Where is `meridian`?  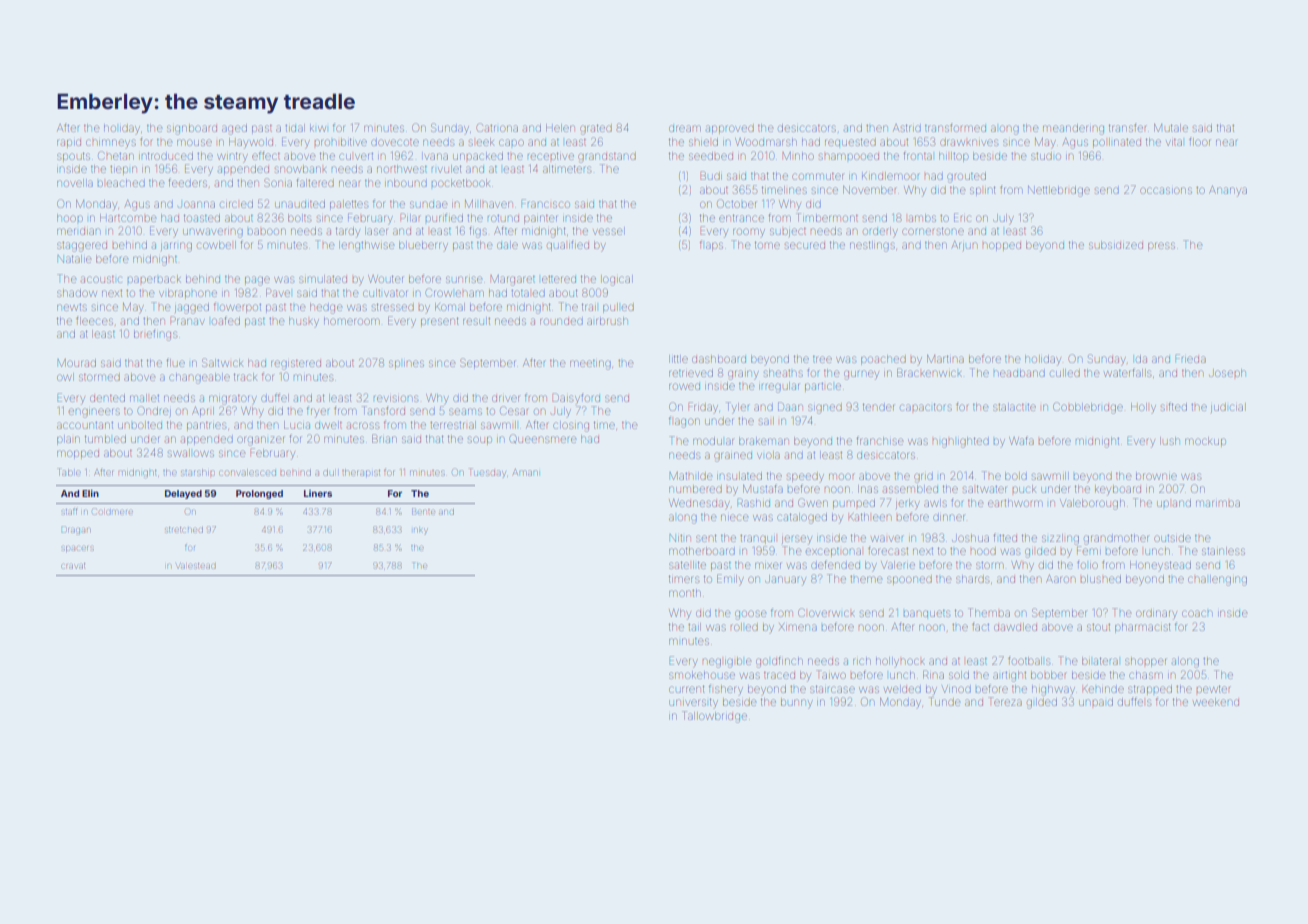 meridian is located at coordinates (78, 231).
